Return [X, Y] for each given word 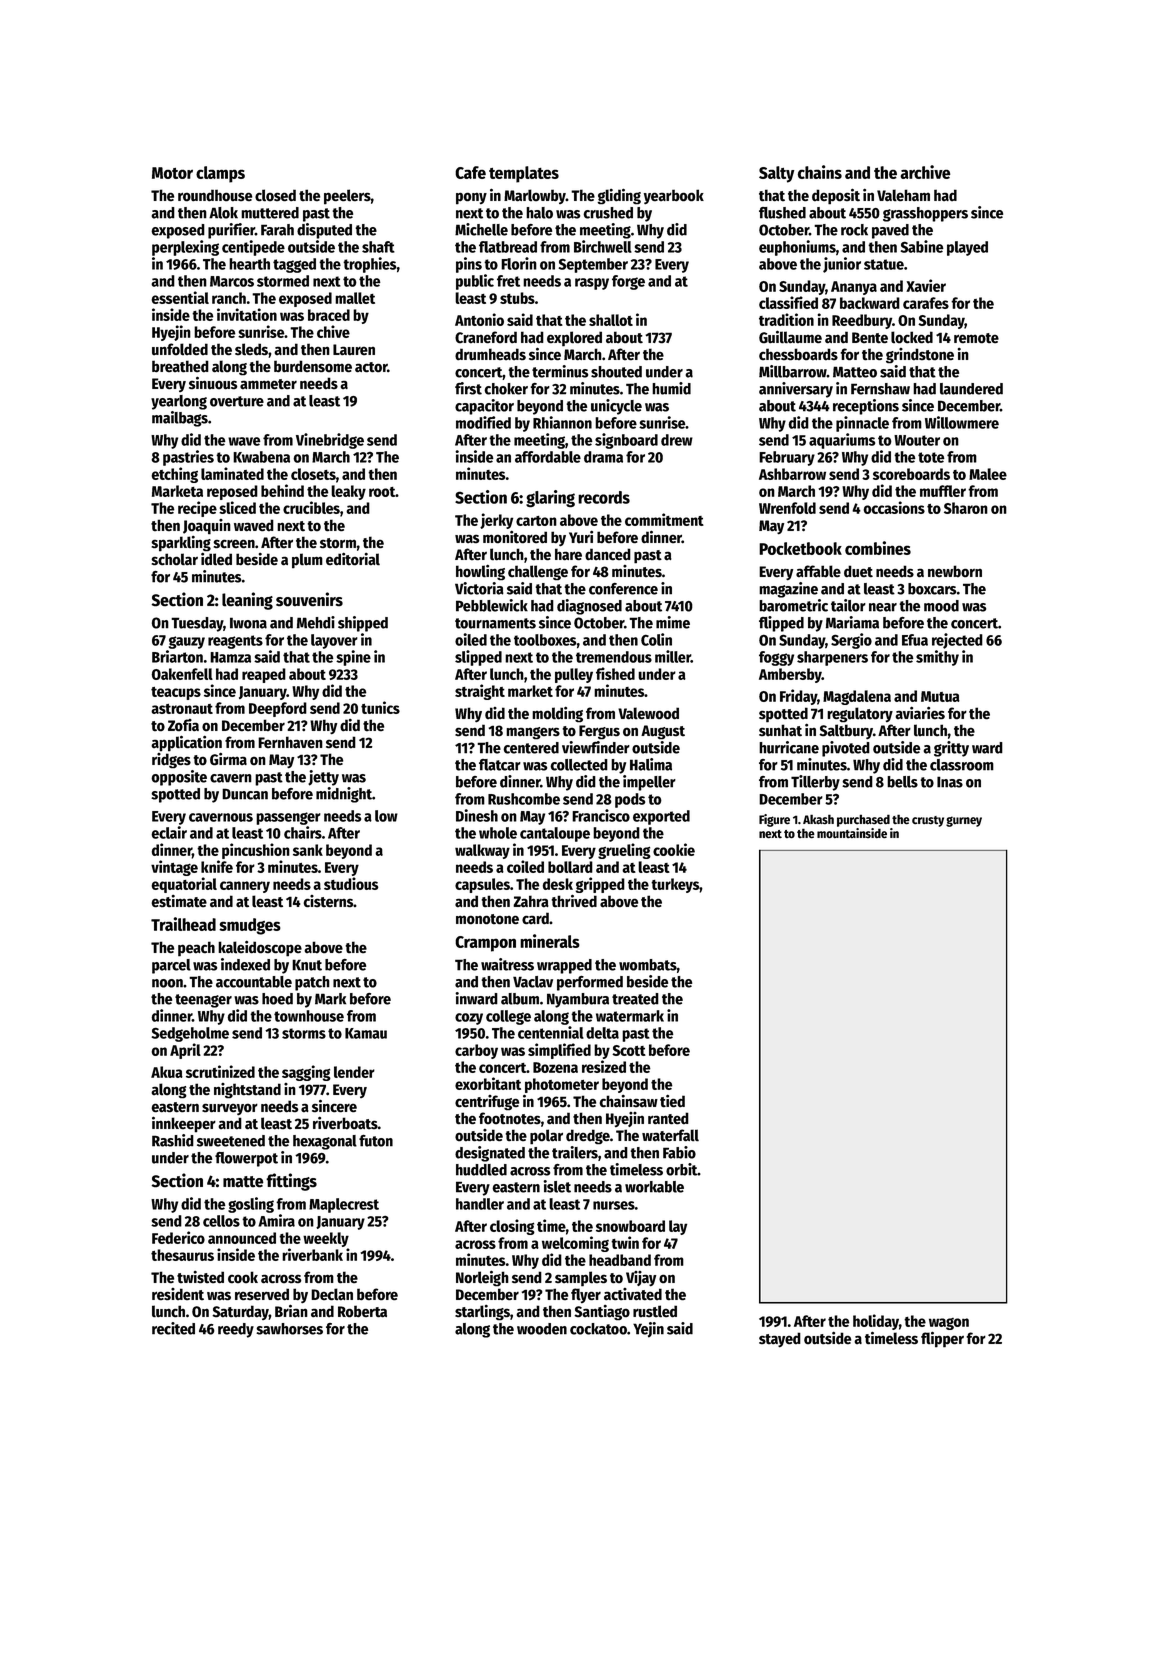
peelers [347, 197]
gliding [619, 196]
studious [351, 883]
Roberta [362, 1311]
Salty [776, 174]
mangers [533, 733]
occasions [894, 507]
